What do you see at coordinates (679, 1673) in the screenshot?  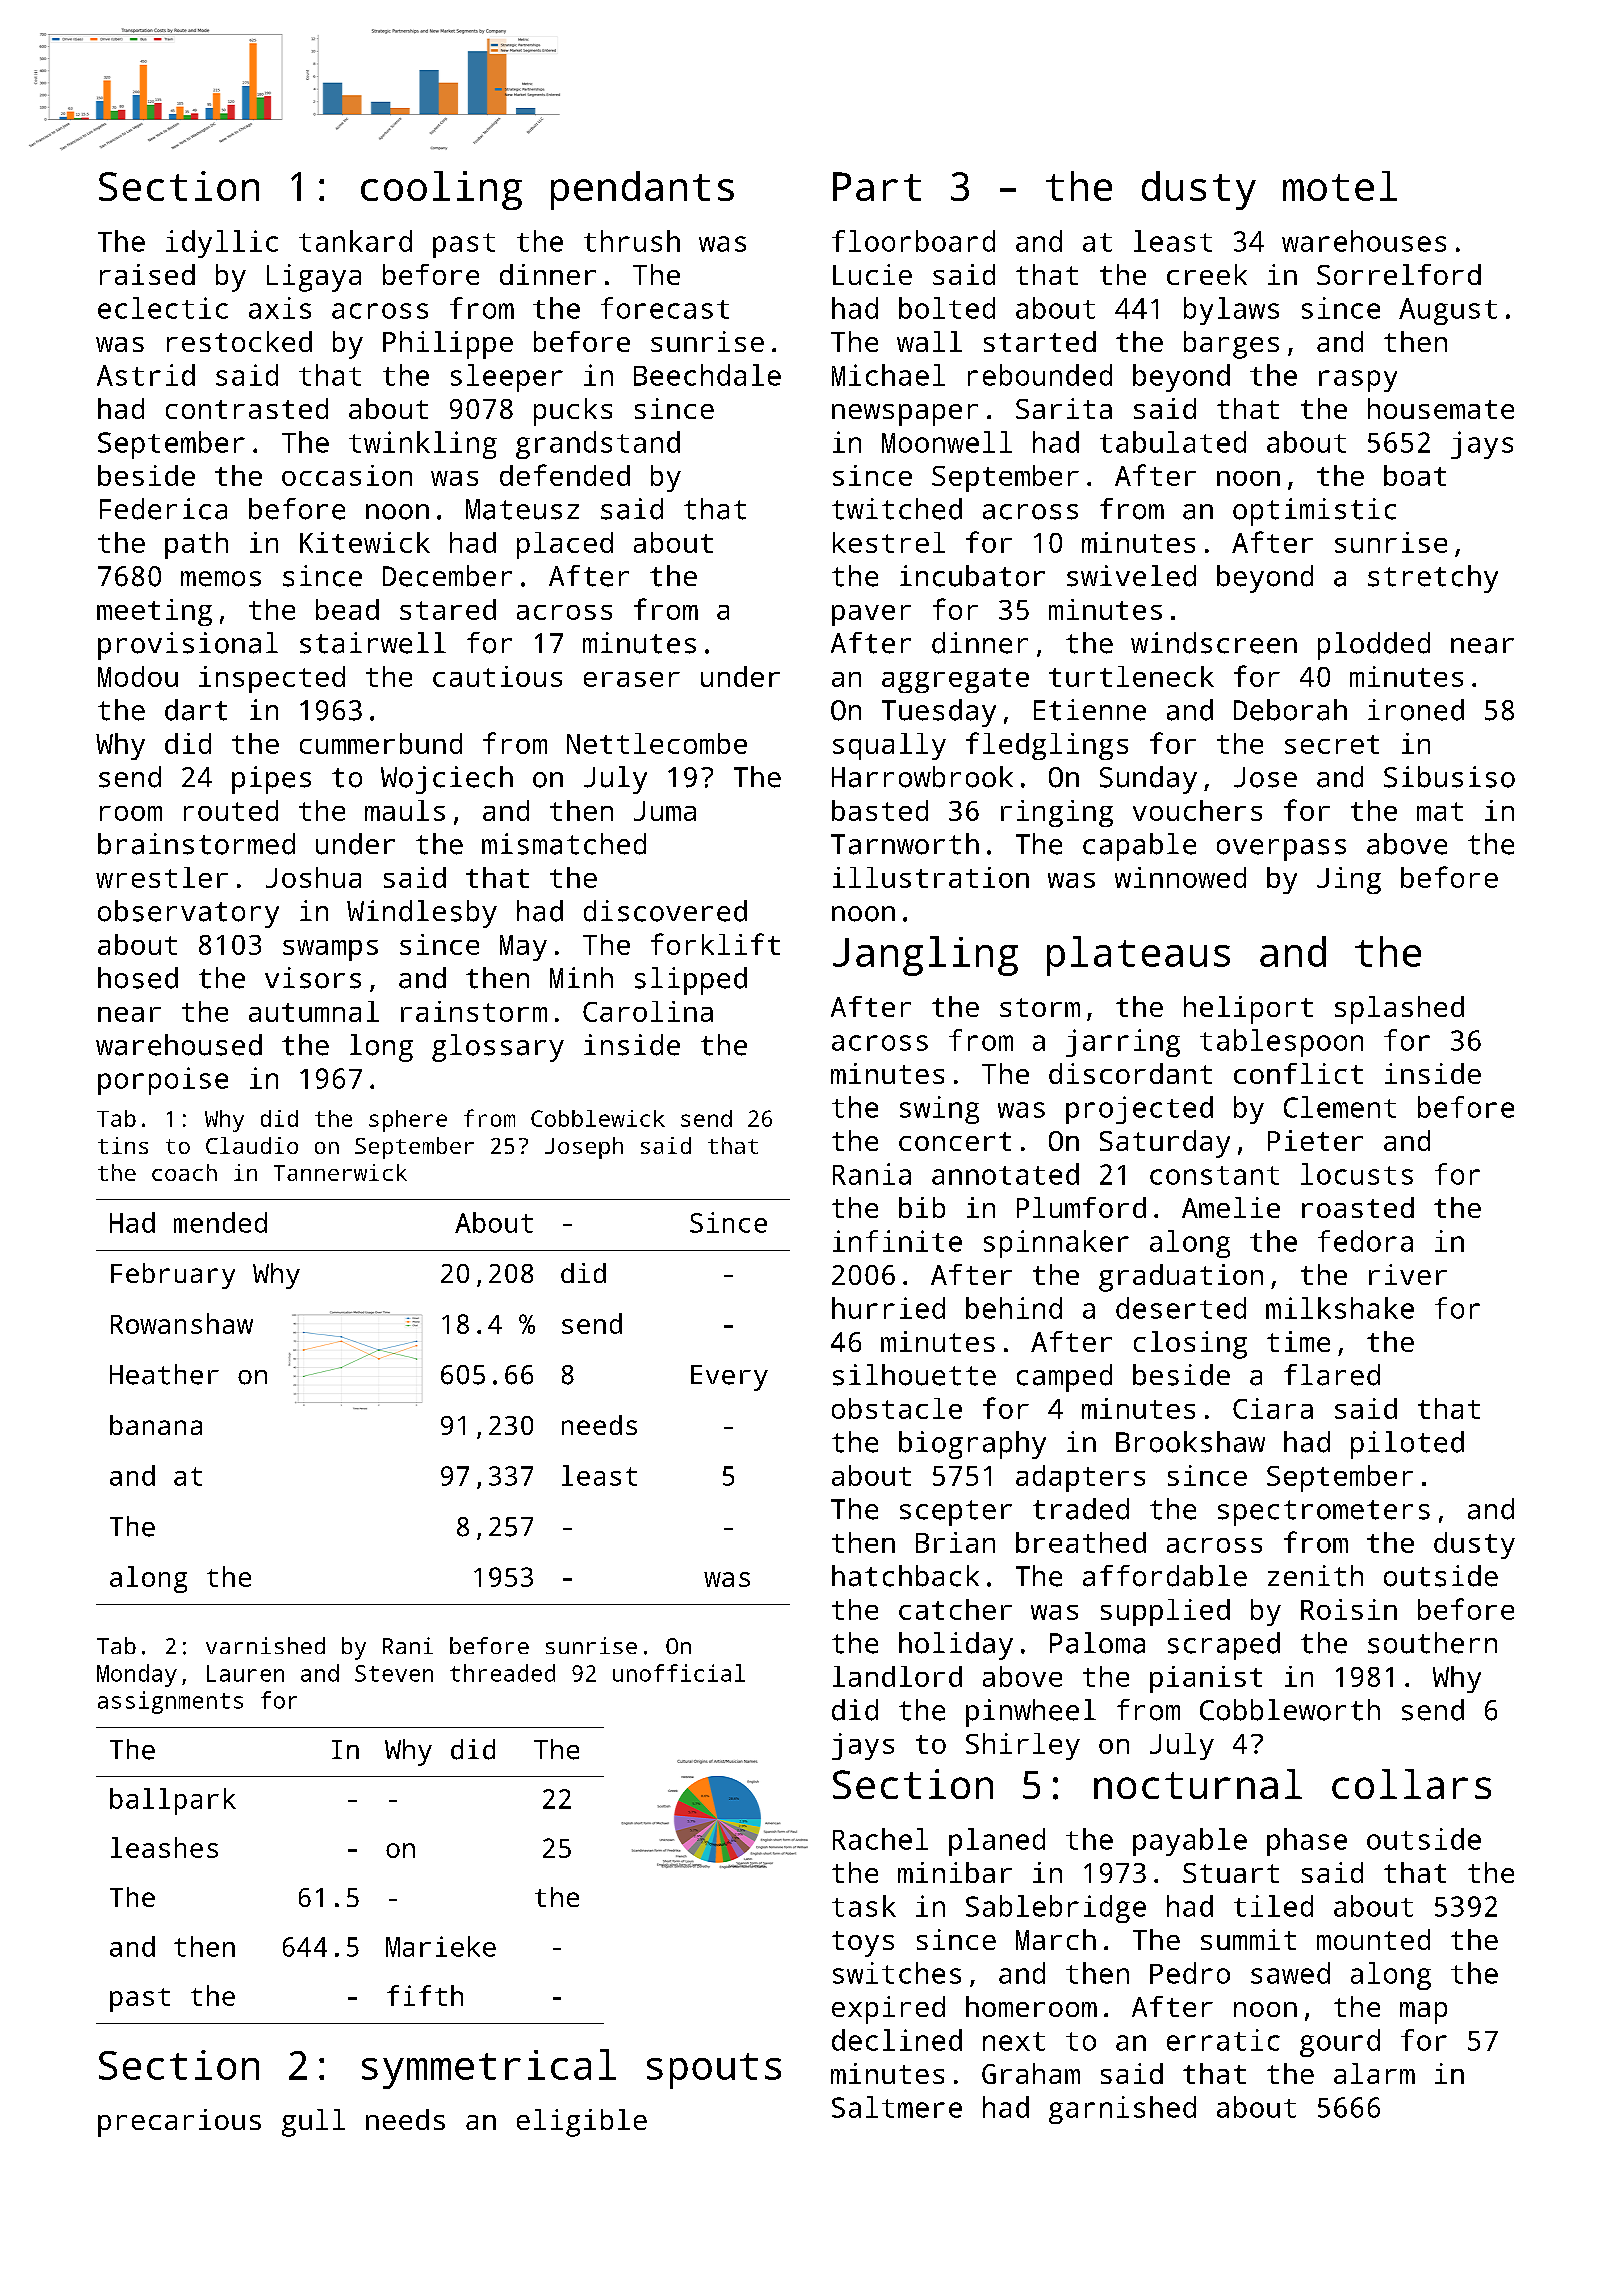 I see `unofficial` at bounding box center [679, 1673].
